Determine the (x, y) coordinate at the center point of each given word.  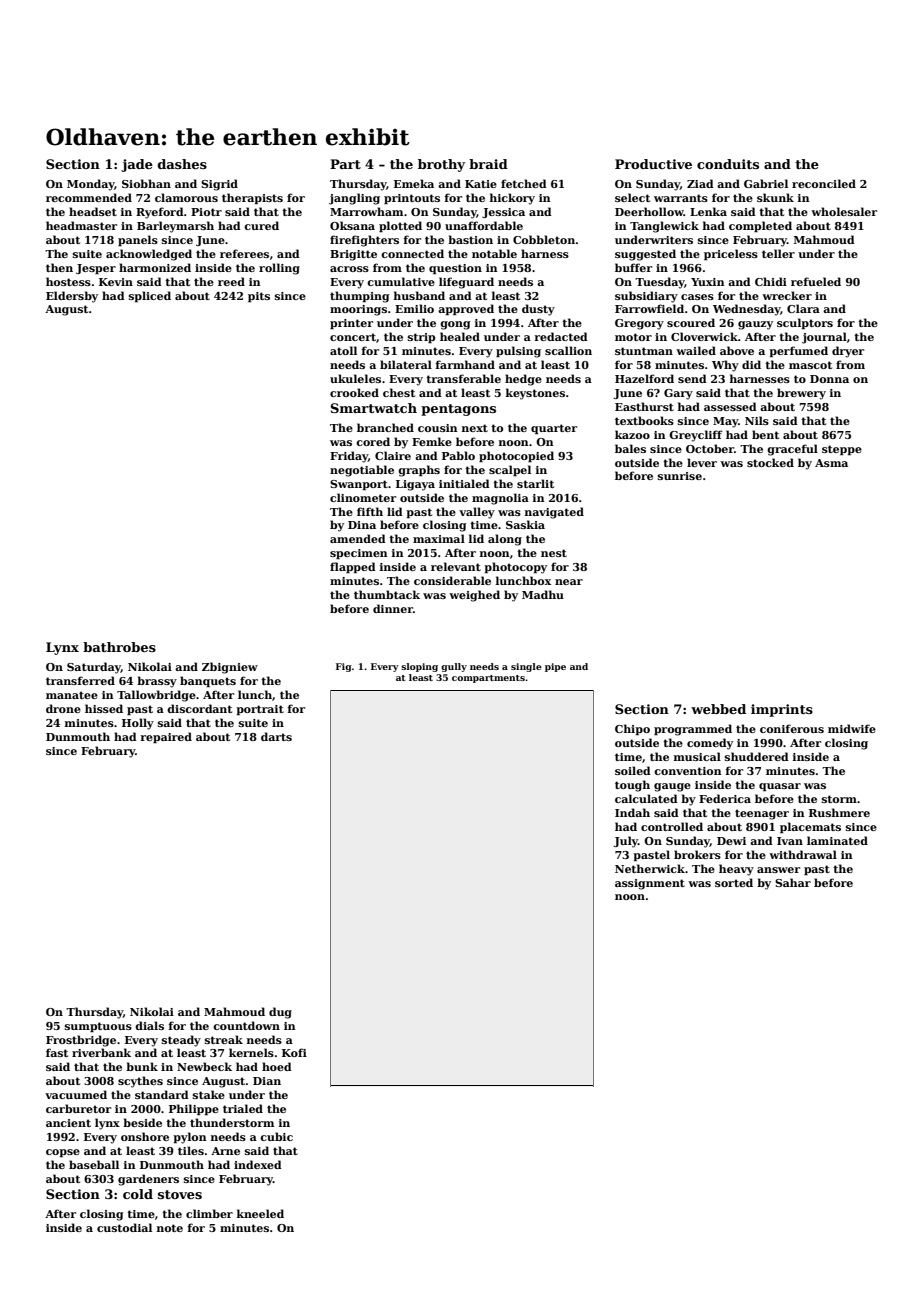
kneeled (260, 1213)
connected (412, 253)
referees (244, 253)
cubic (276, 1136)
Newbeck (204, 1066)
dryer (848, 352)
